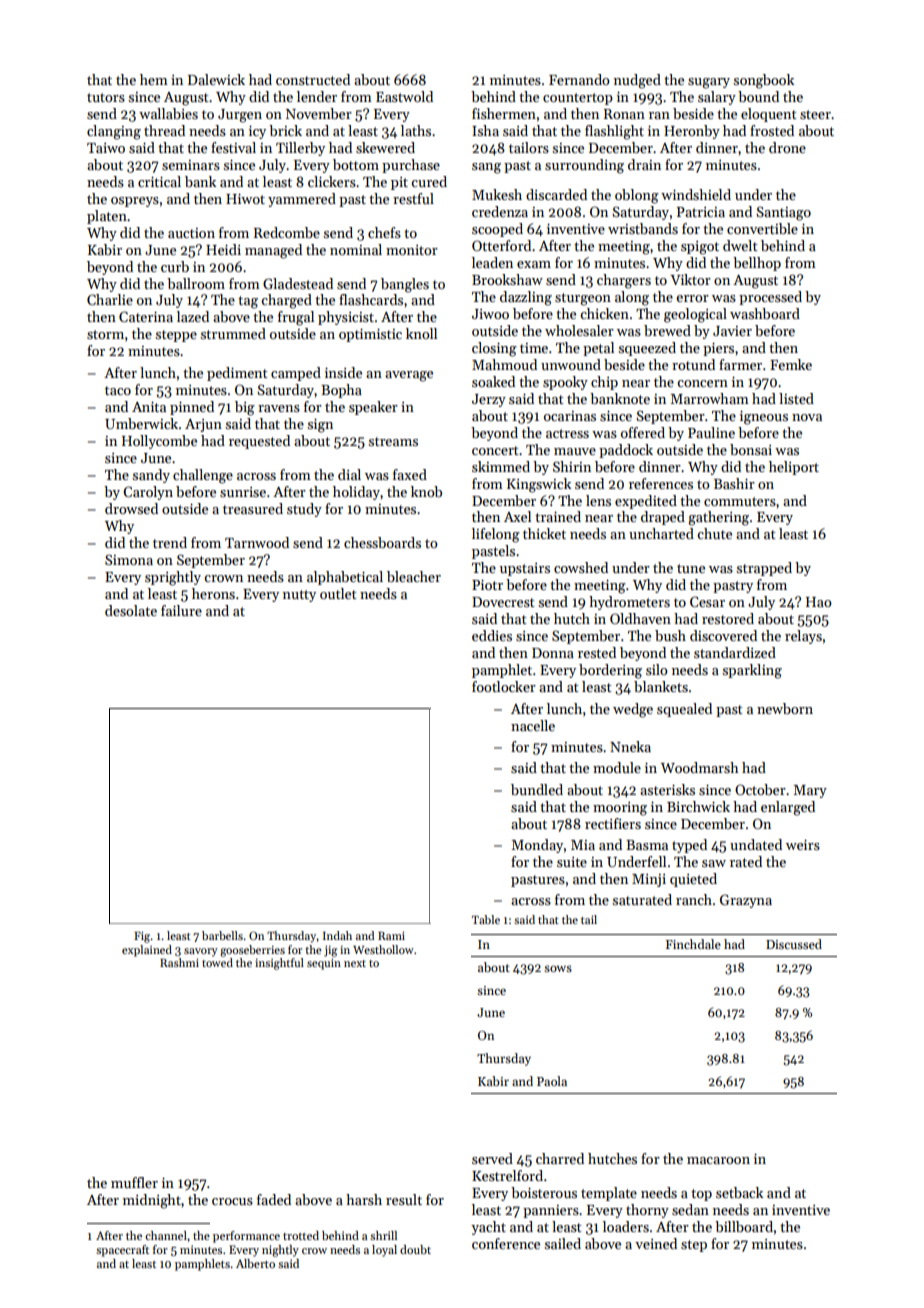 The image size is (924, 1308). I want to click on doubt, so click(415, 1249).
